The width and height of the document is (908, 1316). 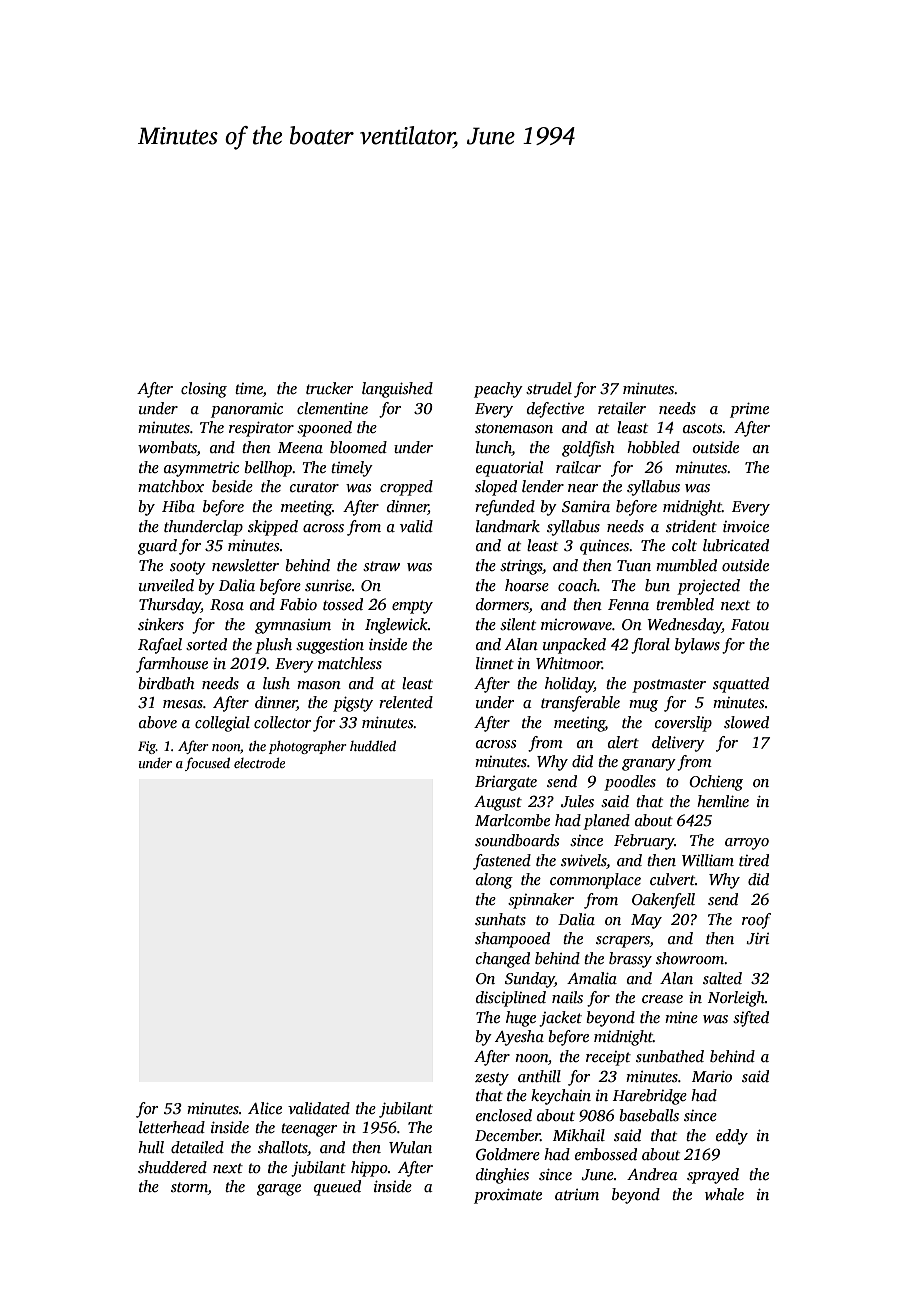 I want to click on Alice, so click(x=265, y=1108).
